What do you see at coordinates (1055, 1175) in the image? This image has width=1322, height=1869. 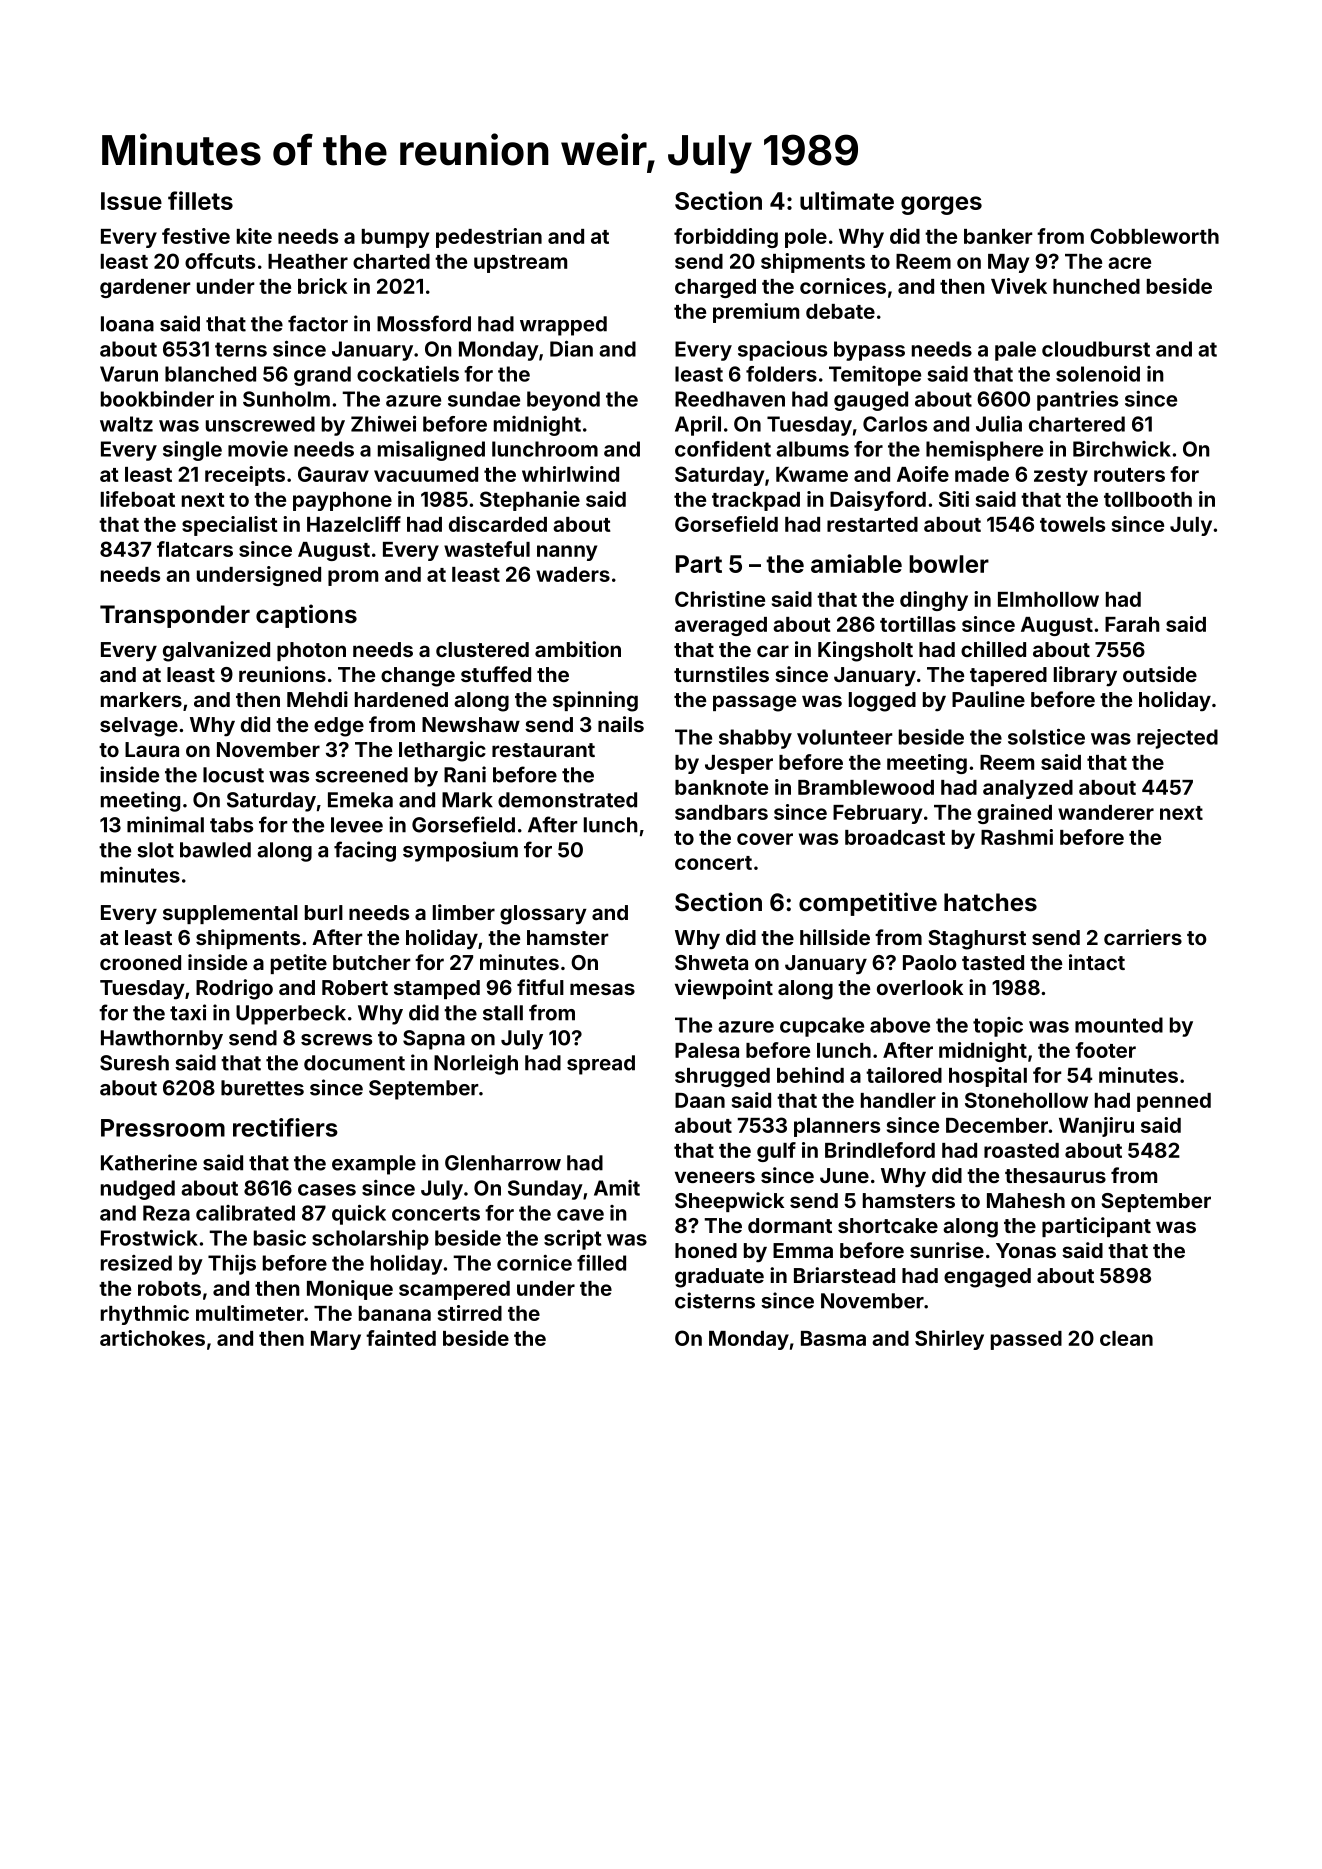 I see `thesaurus` at bounding box center [1055, 1175].
